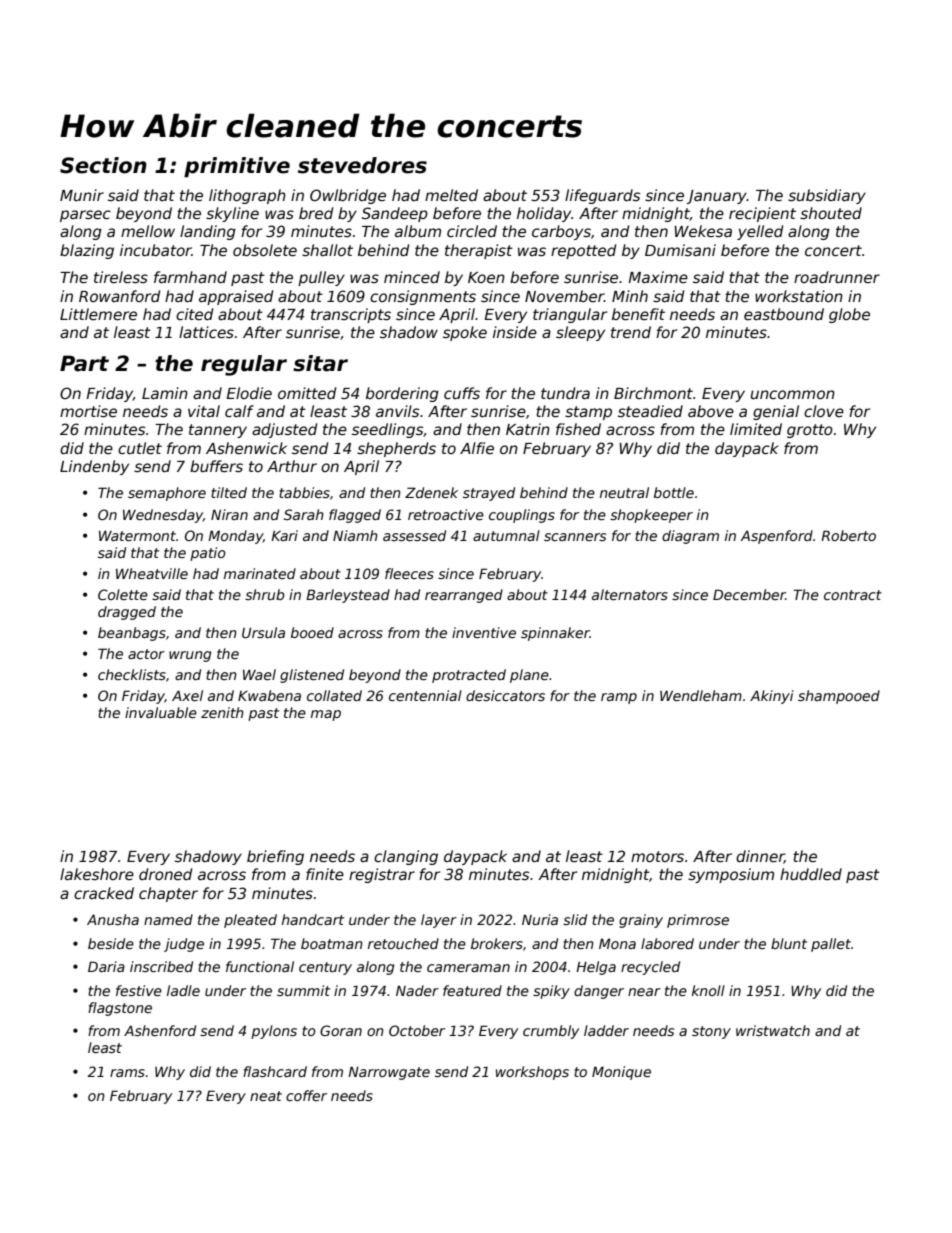  I want to click on motors, so click(657, 856).
